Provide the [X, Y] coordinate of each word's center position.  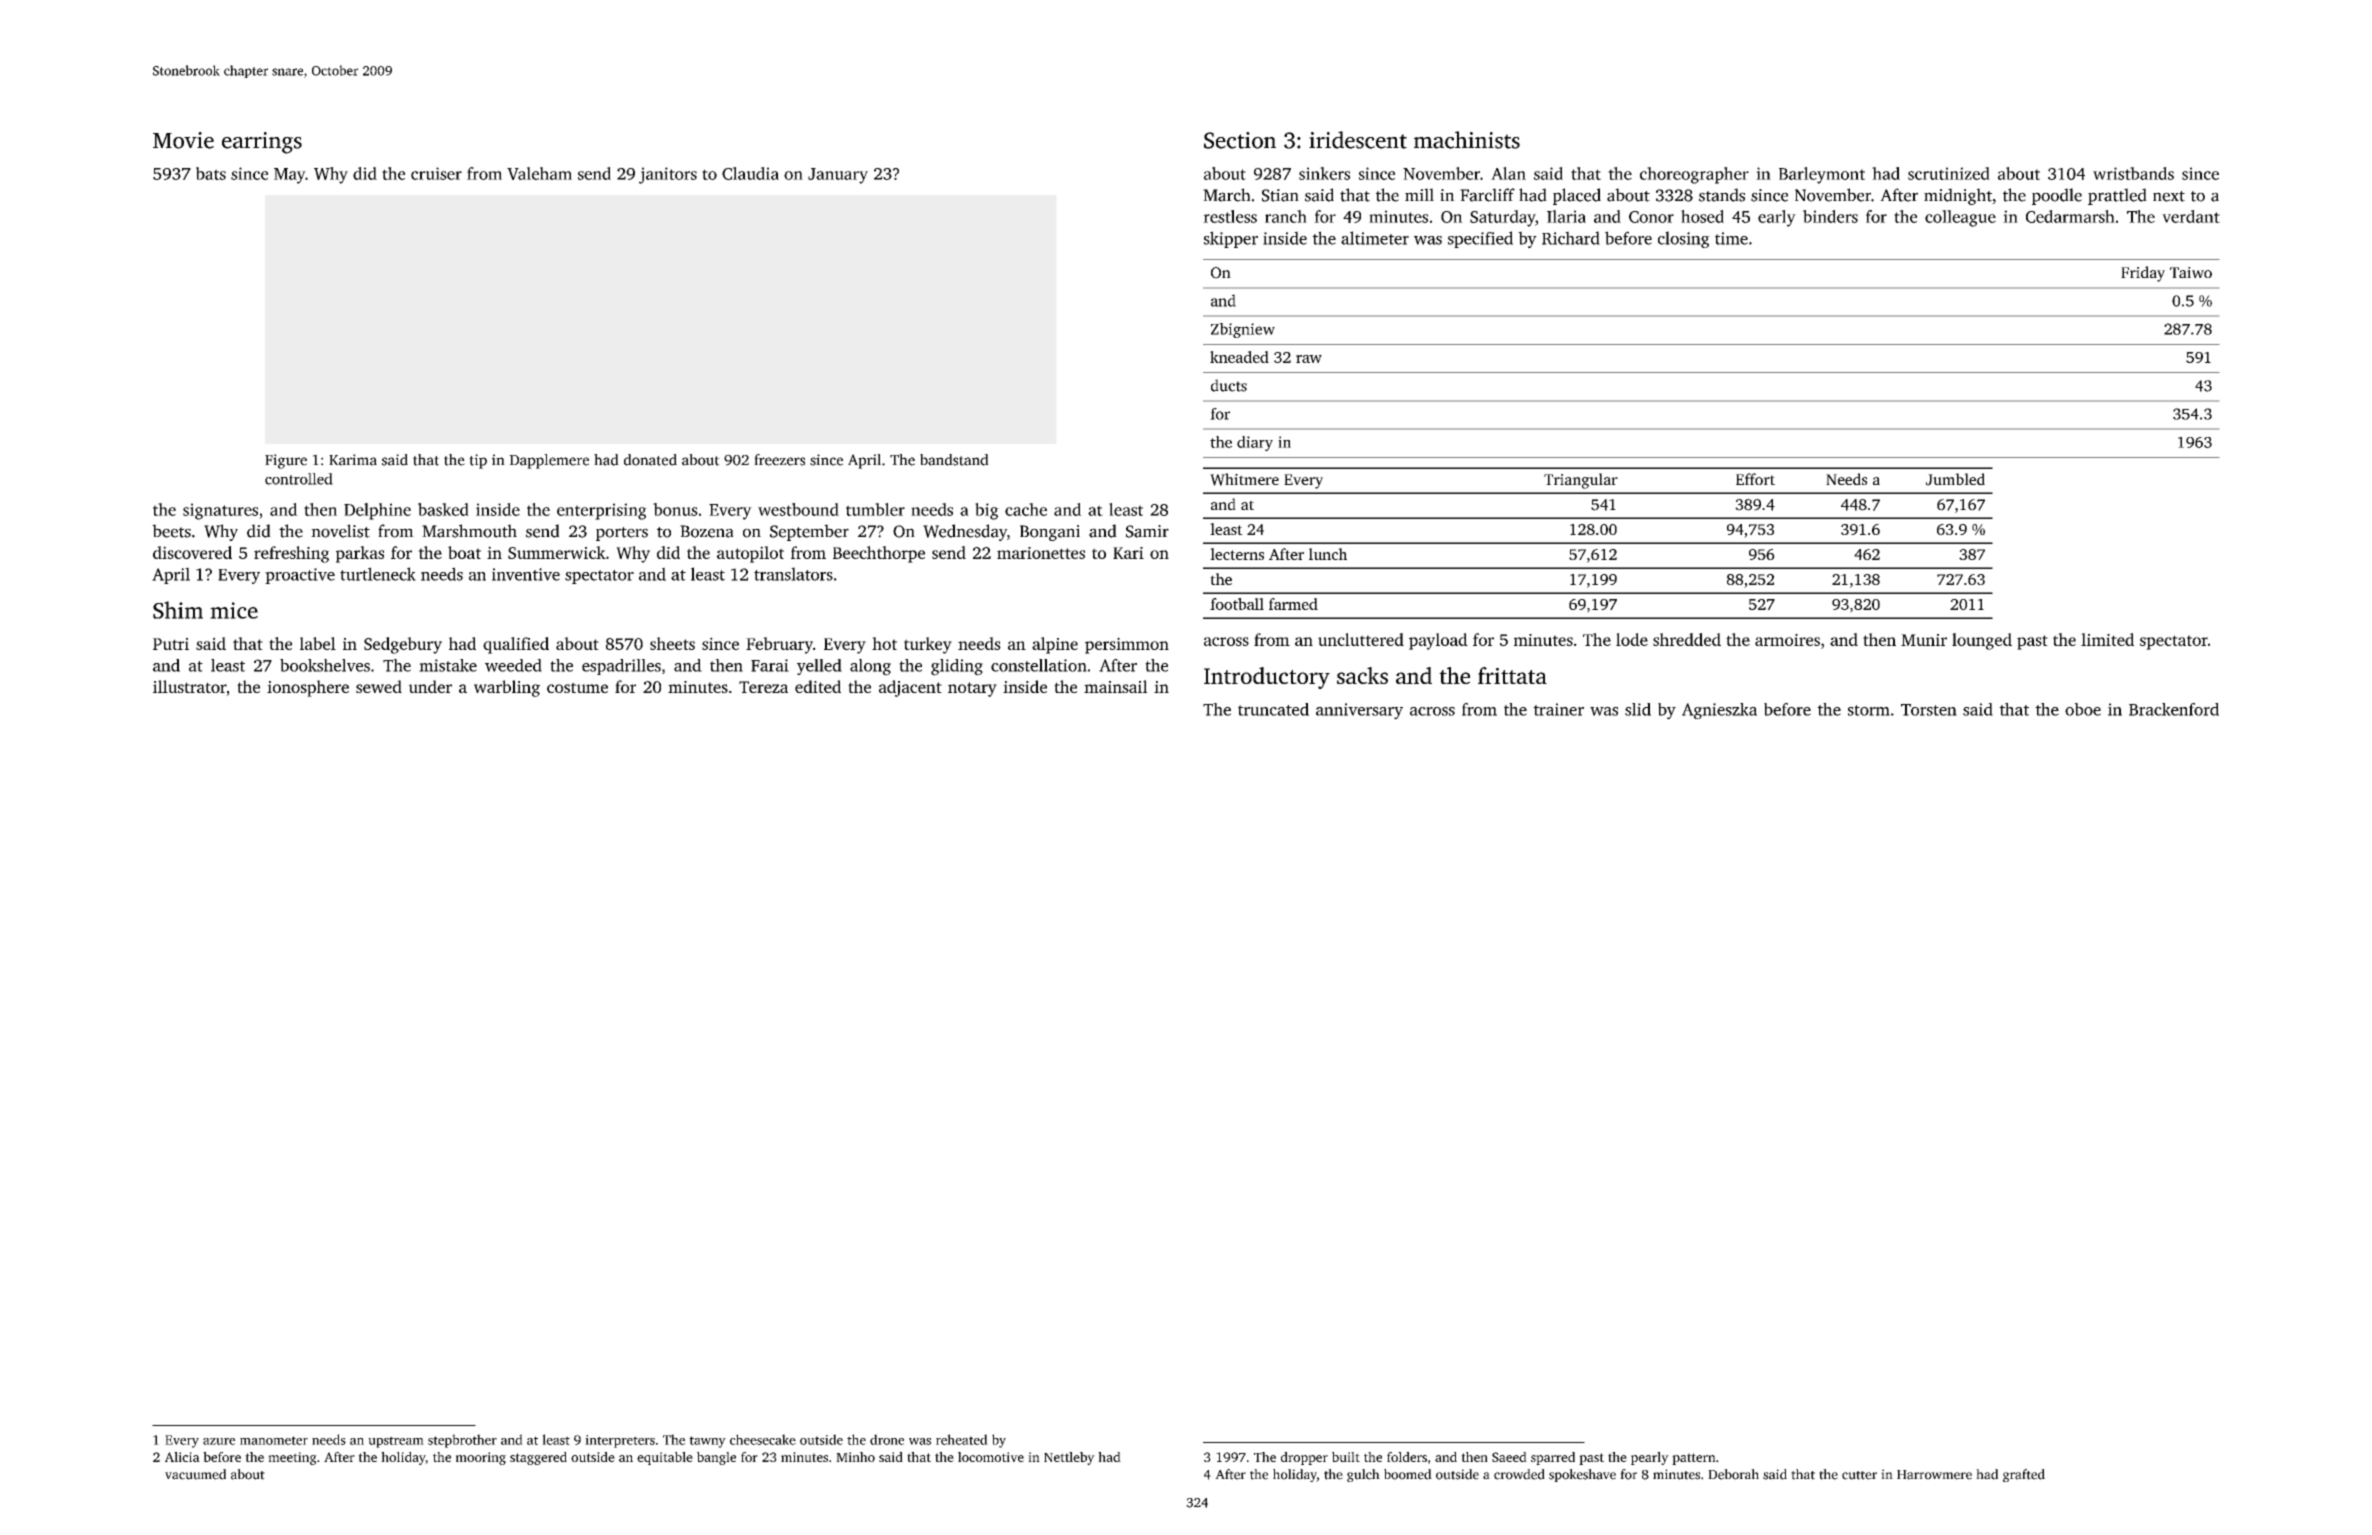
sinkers [1324, 173]
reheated [962, 1439]
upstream [396, 1442]
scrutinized [1949, 173]
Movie [183, 140]
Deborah [1733, 1474]
